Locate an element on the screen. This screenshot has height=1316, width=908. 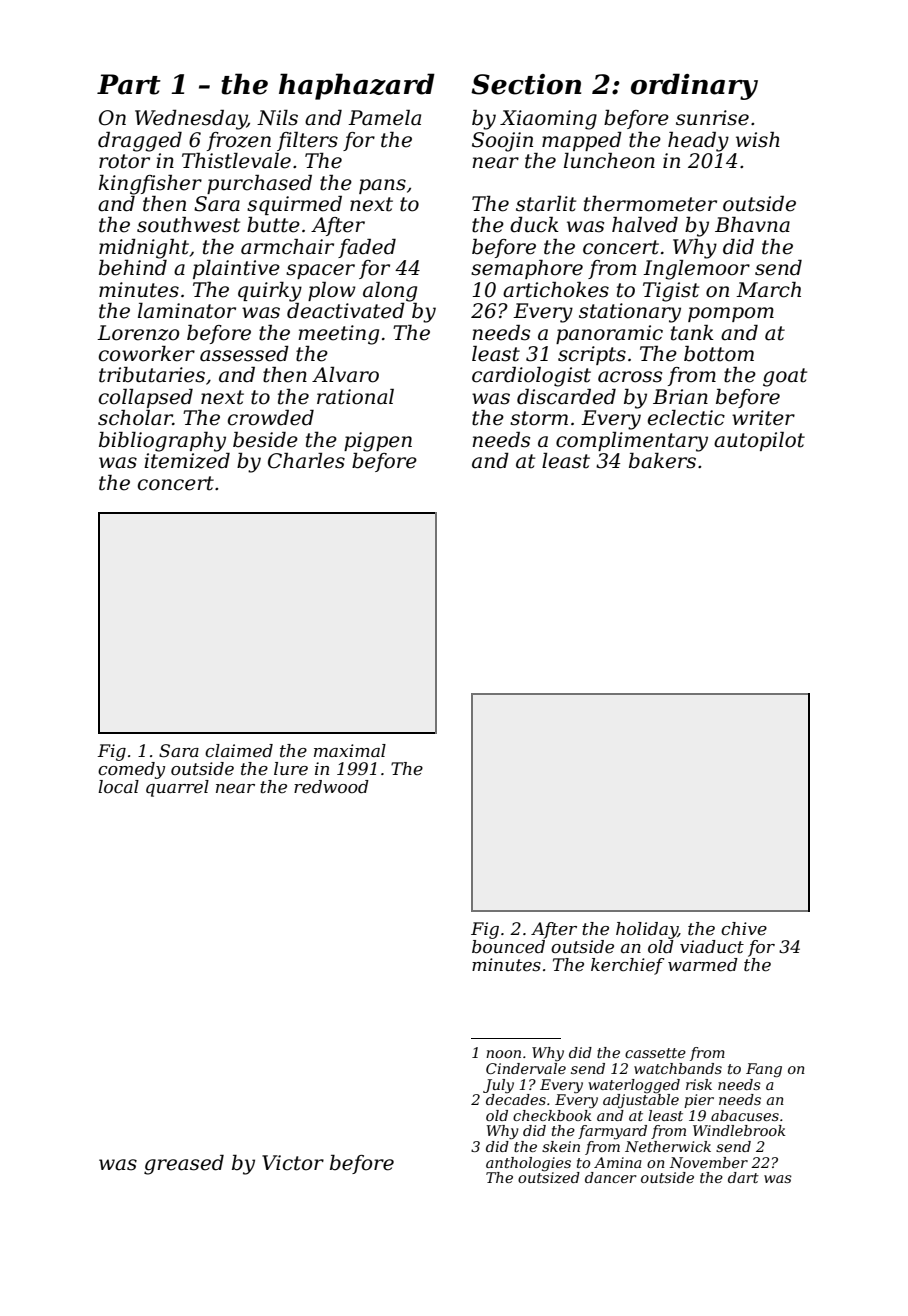
local is located at coordinates (118, 786).
